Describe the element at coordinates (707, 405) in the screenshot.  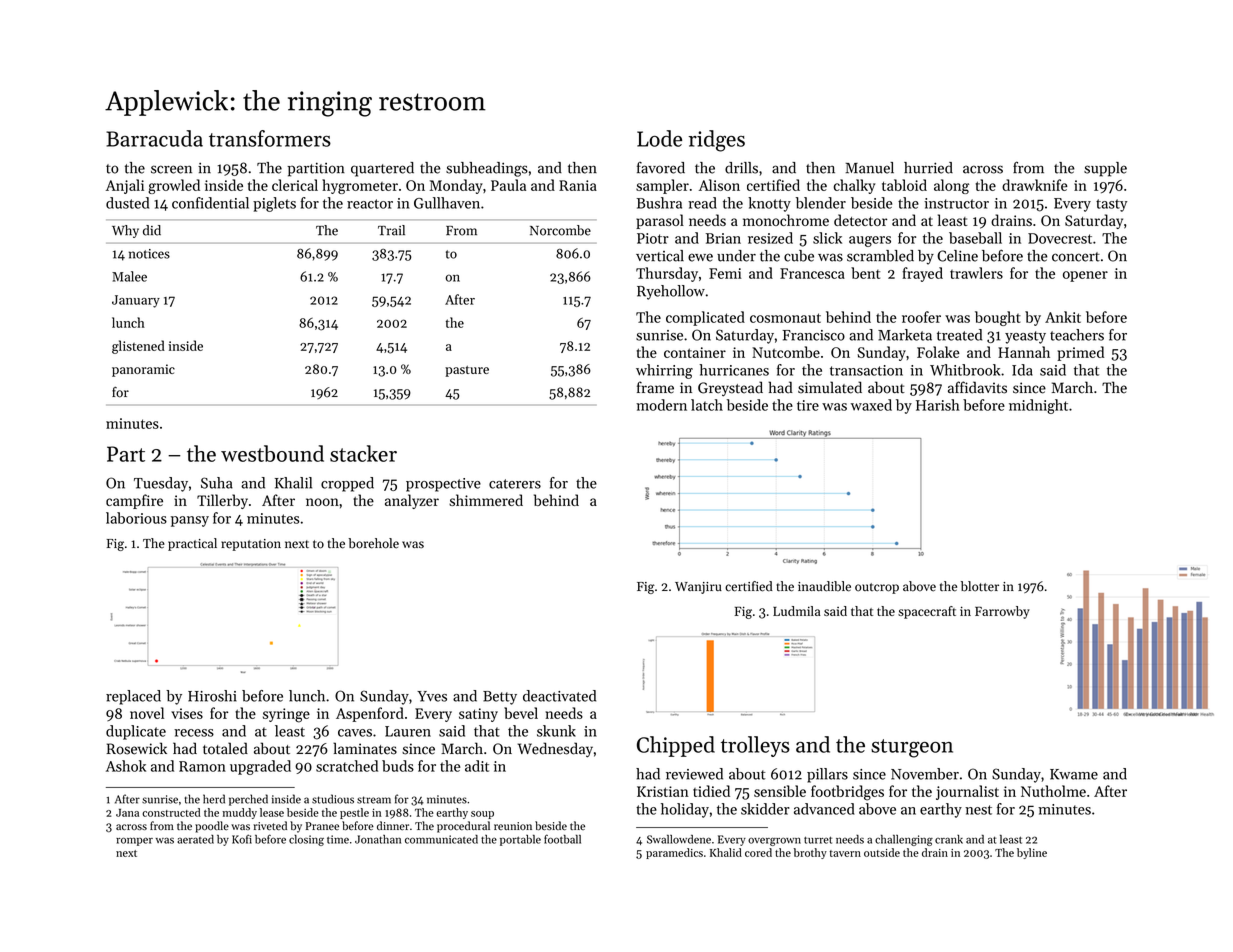
I see `latch` at that location.
